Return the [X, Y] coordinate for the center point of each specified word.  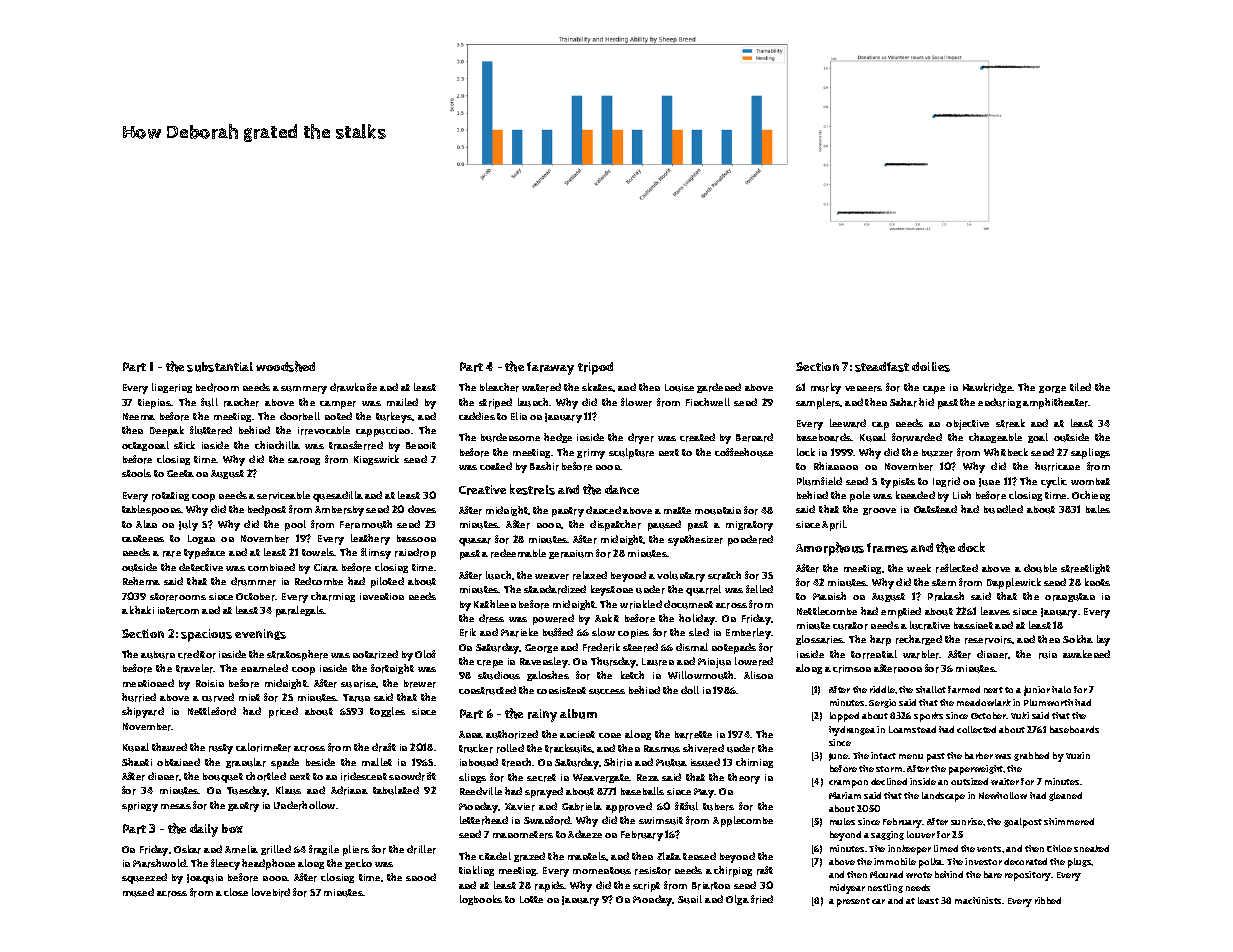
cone [610, 735]
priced [283, 712]
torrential [874, 654]
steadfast [882, 367]
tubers [718, 807]
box [232, 828]
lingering [172, 388]
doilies [931, 367]
